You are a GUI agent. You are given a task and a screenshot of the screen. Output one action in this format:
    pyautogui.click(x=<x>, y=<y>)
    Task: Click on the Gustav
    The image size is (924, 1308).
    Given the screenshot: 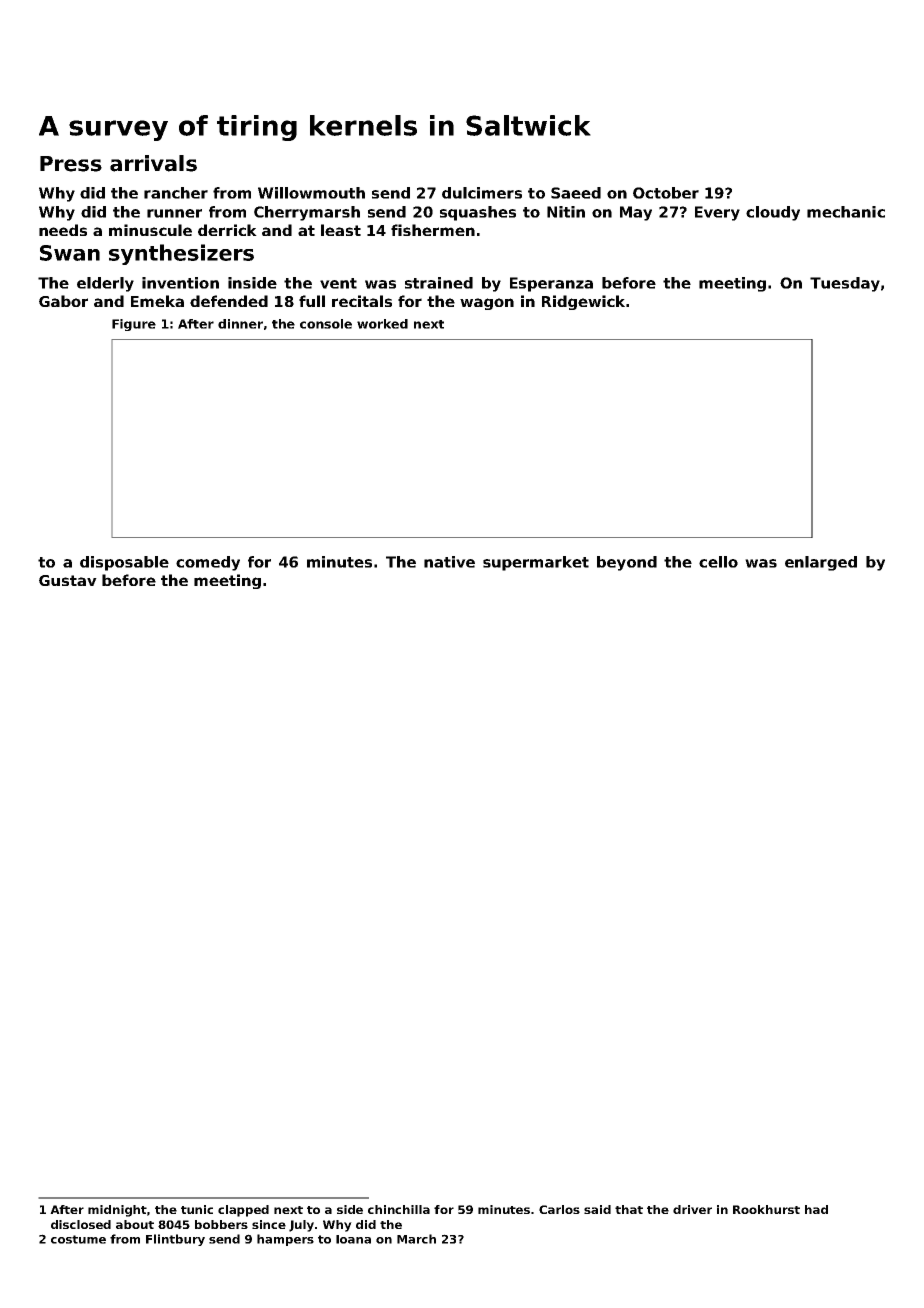 What is the action you would take?
    pyautogui.click(x=68, y=580)
